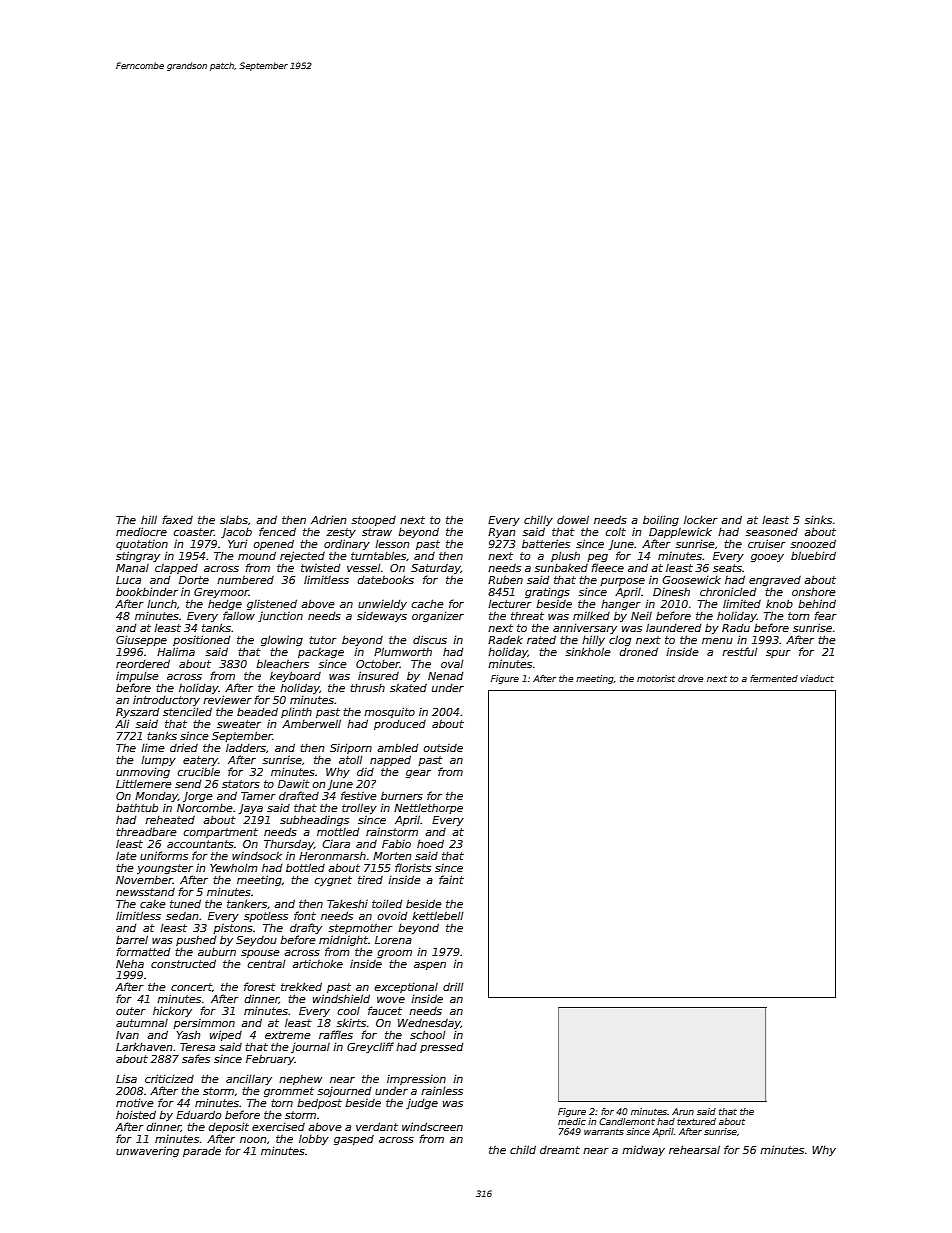 This page has height=1233, width=952. Describe the element at coordinates (501, 533) in the page. I see `Ryan` at that location.
